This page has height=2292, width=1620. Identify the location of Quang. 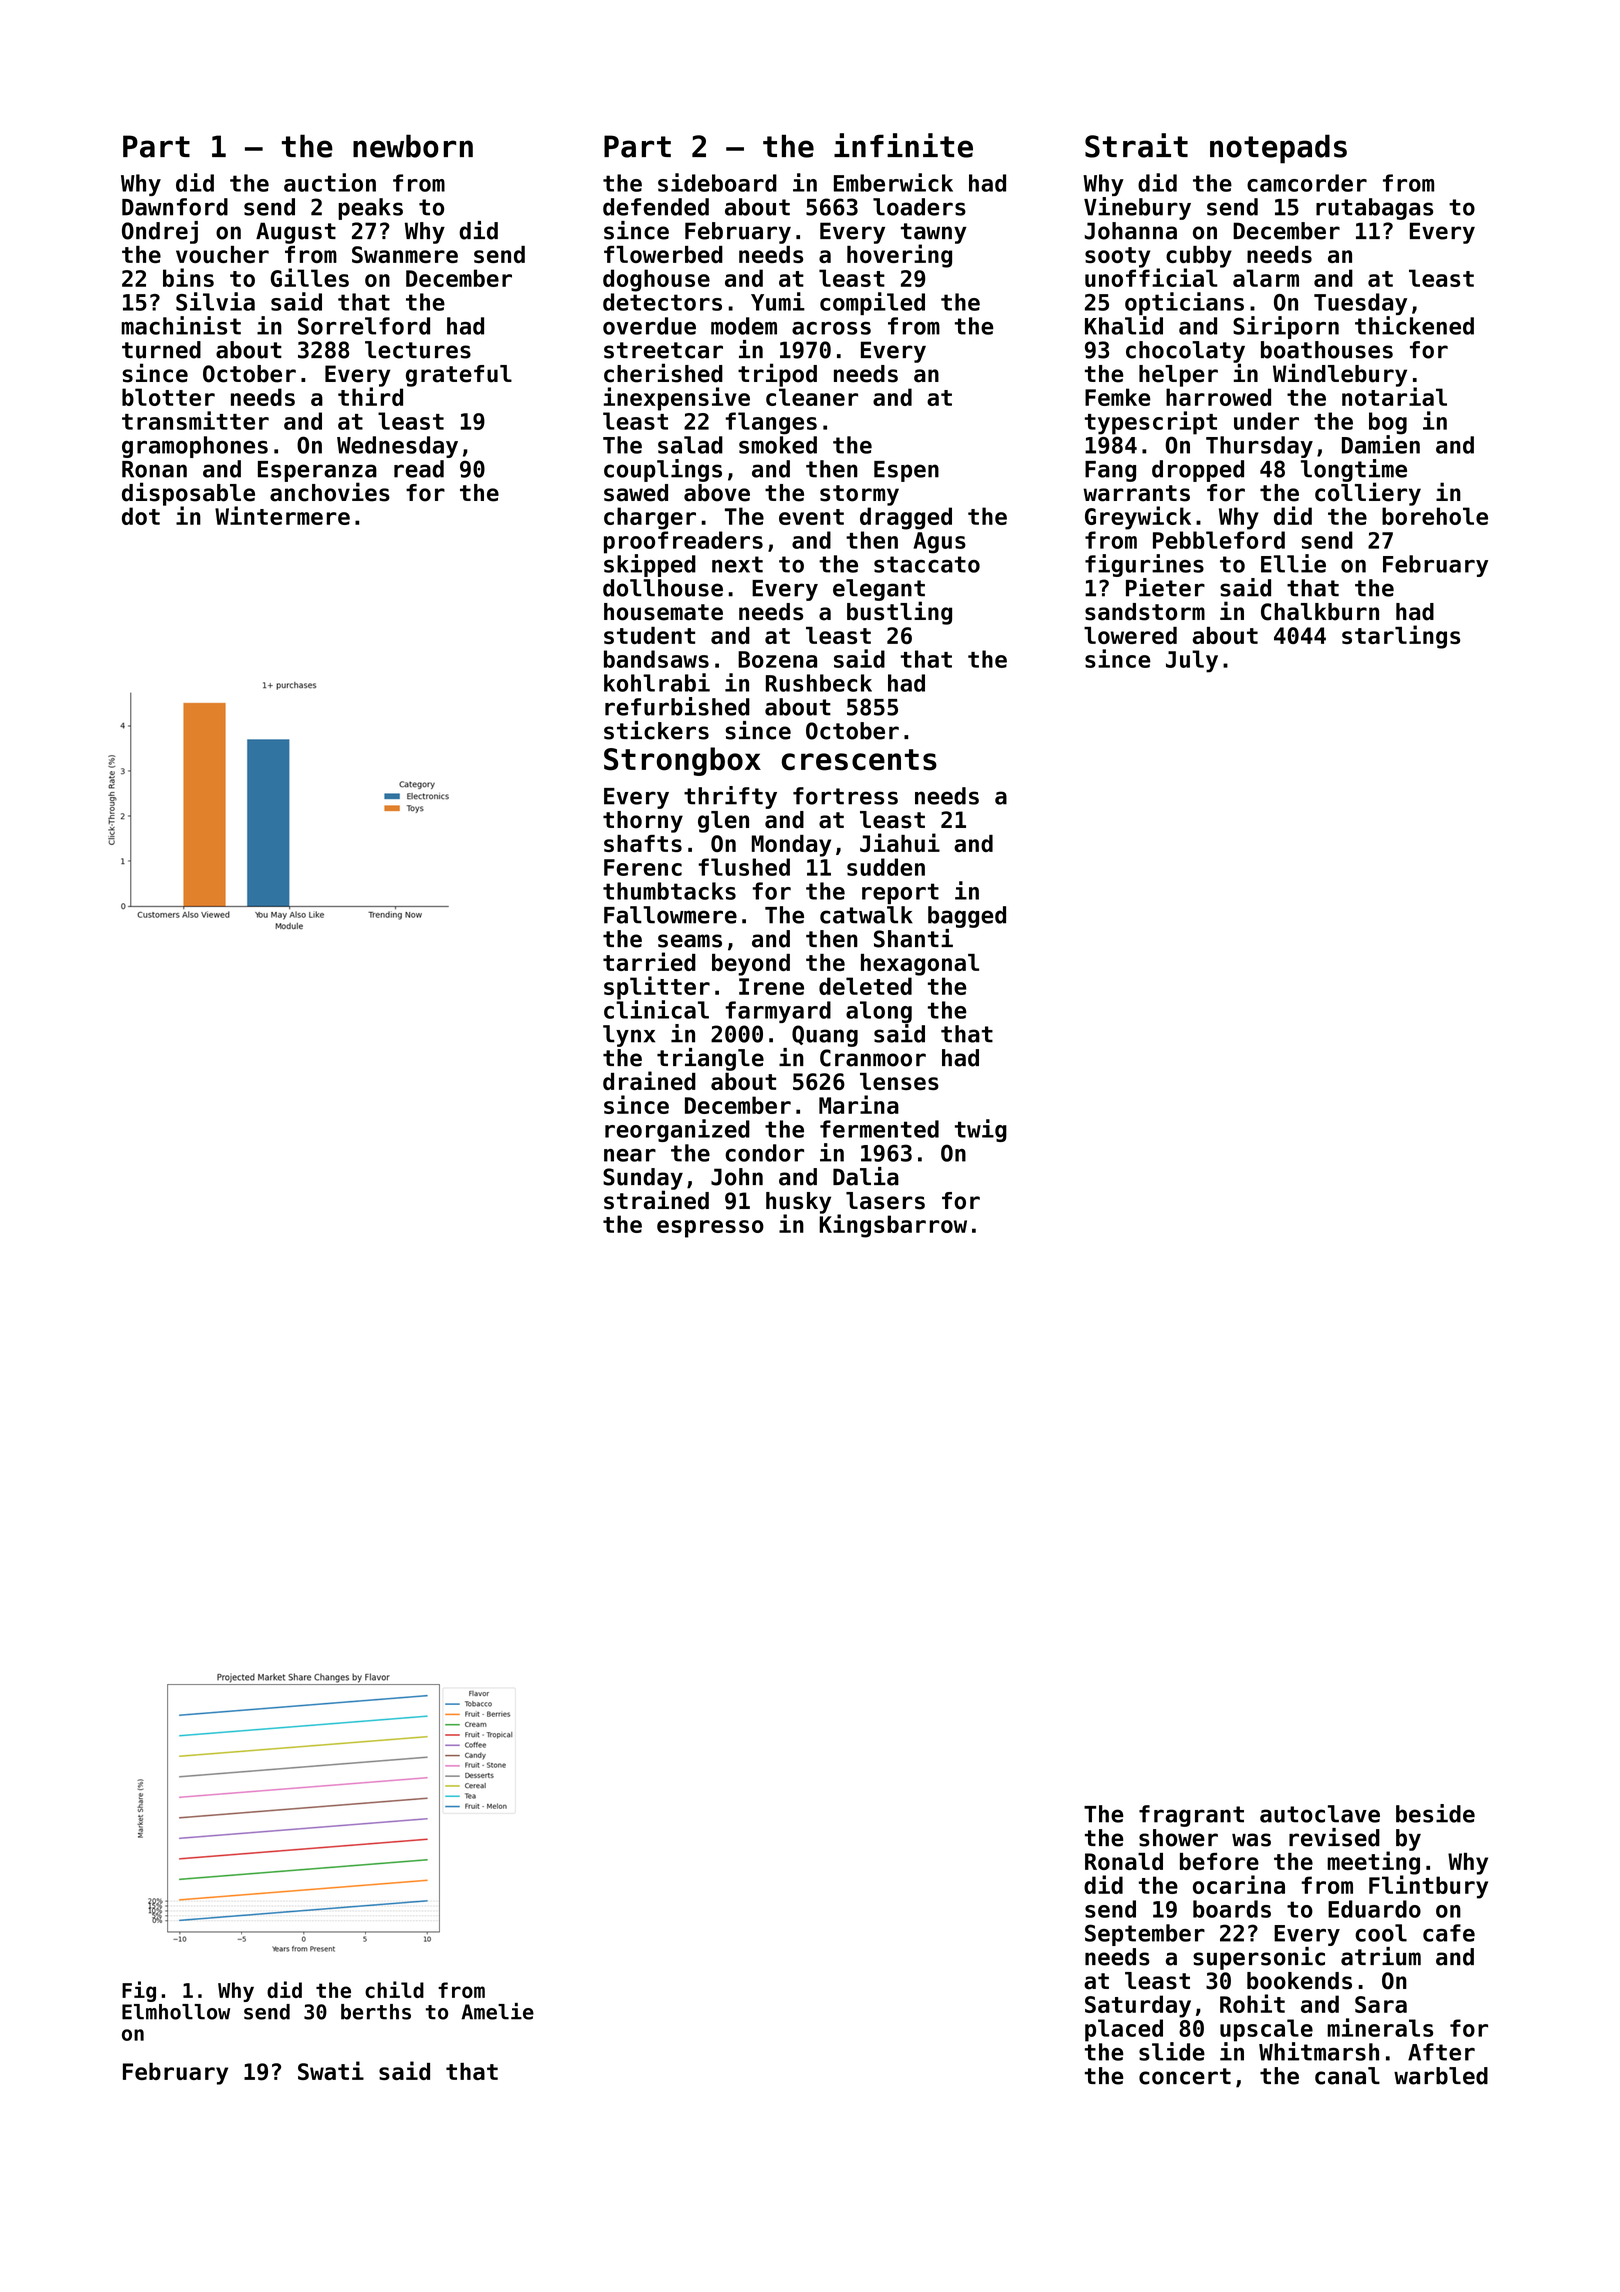
(825, 1036).
